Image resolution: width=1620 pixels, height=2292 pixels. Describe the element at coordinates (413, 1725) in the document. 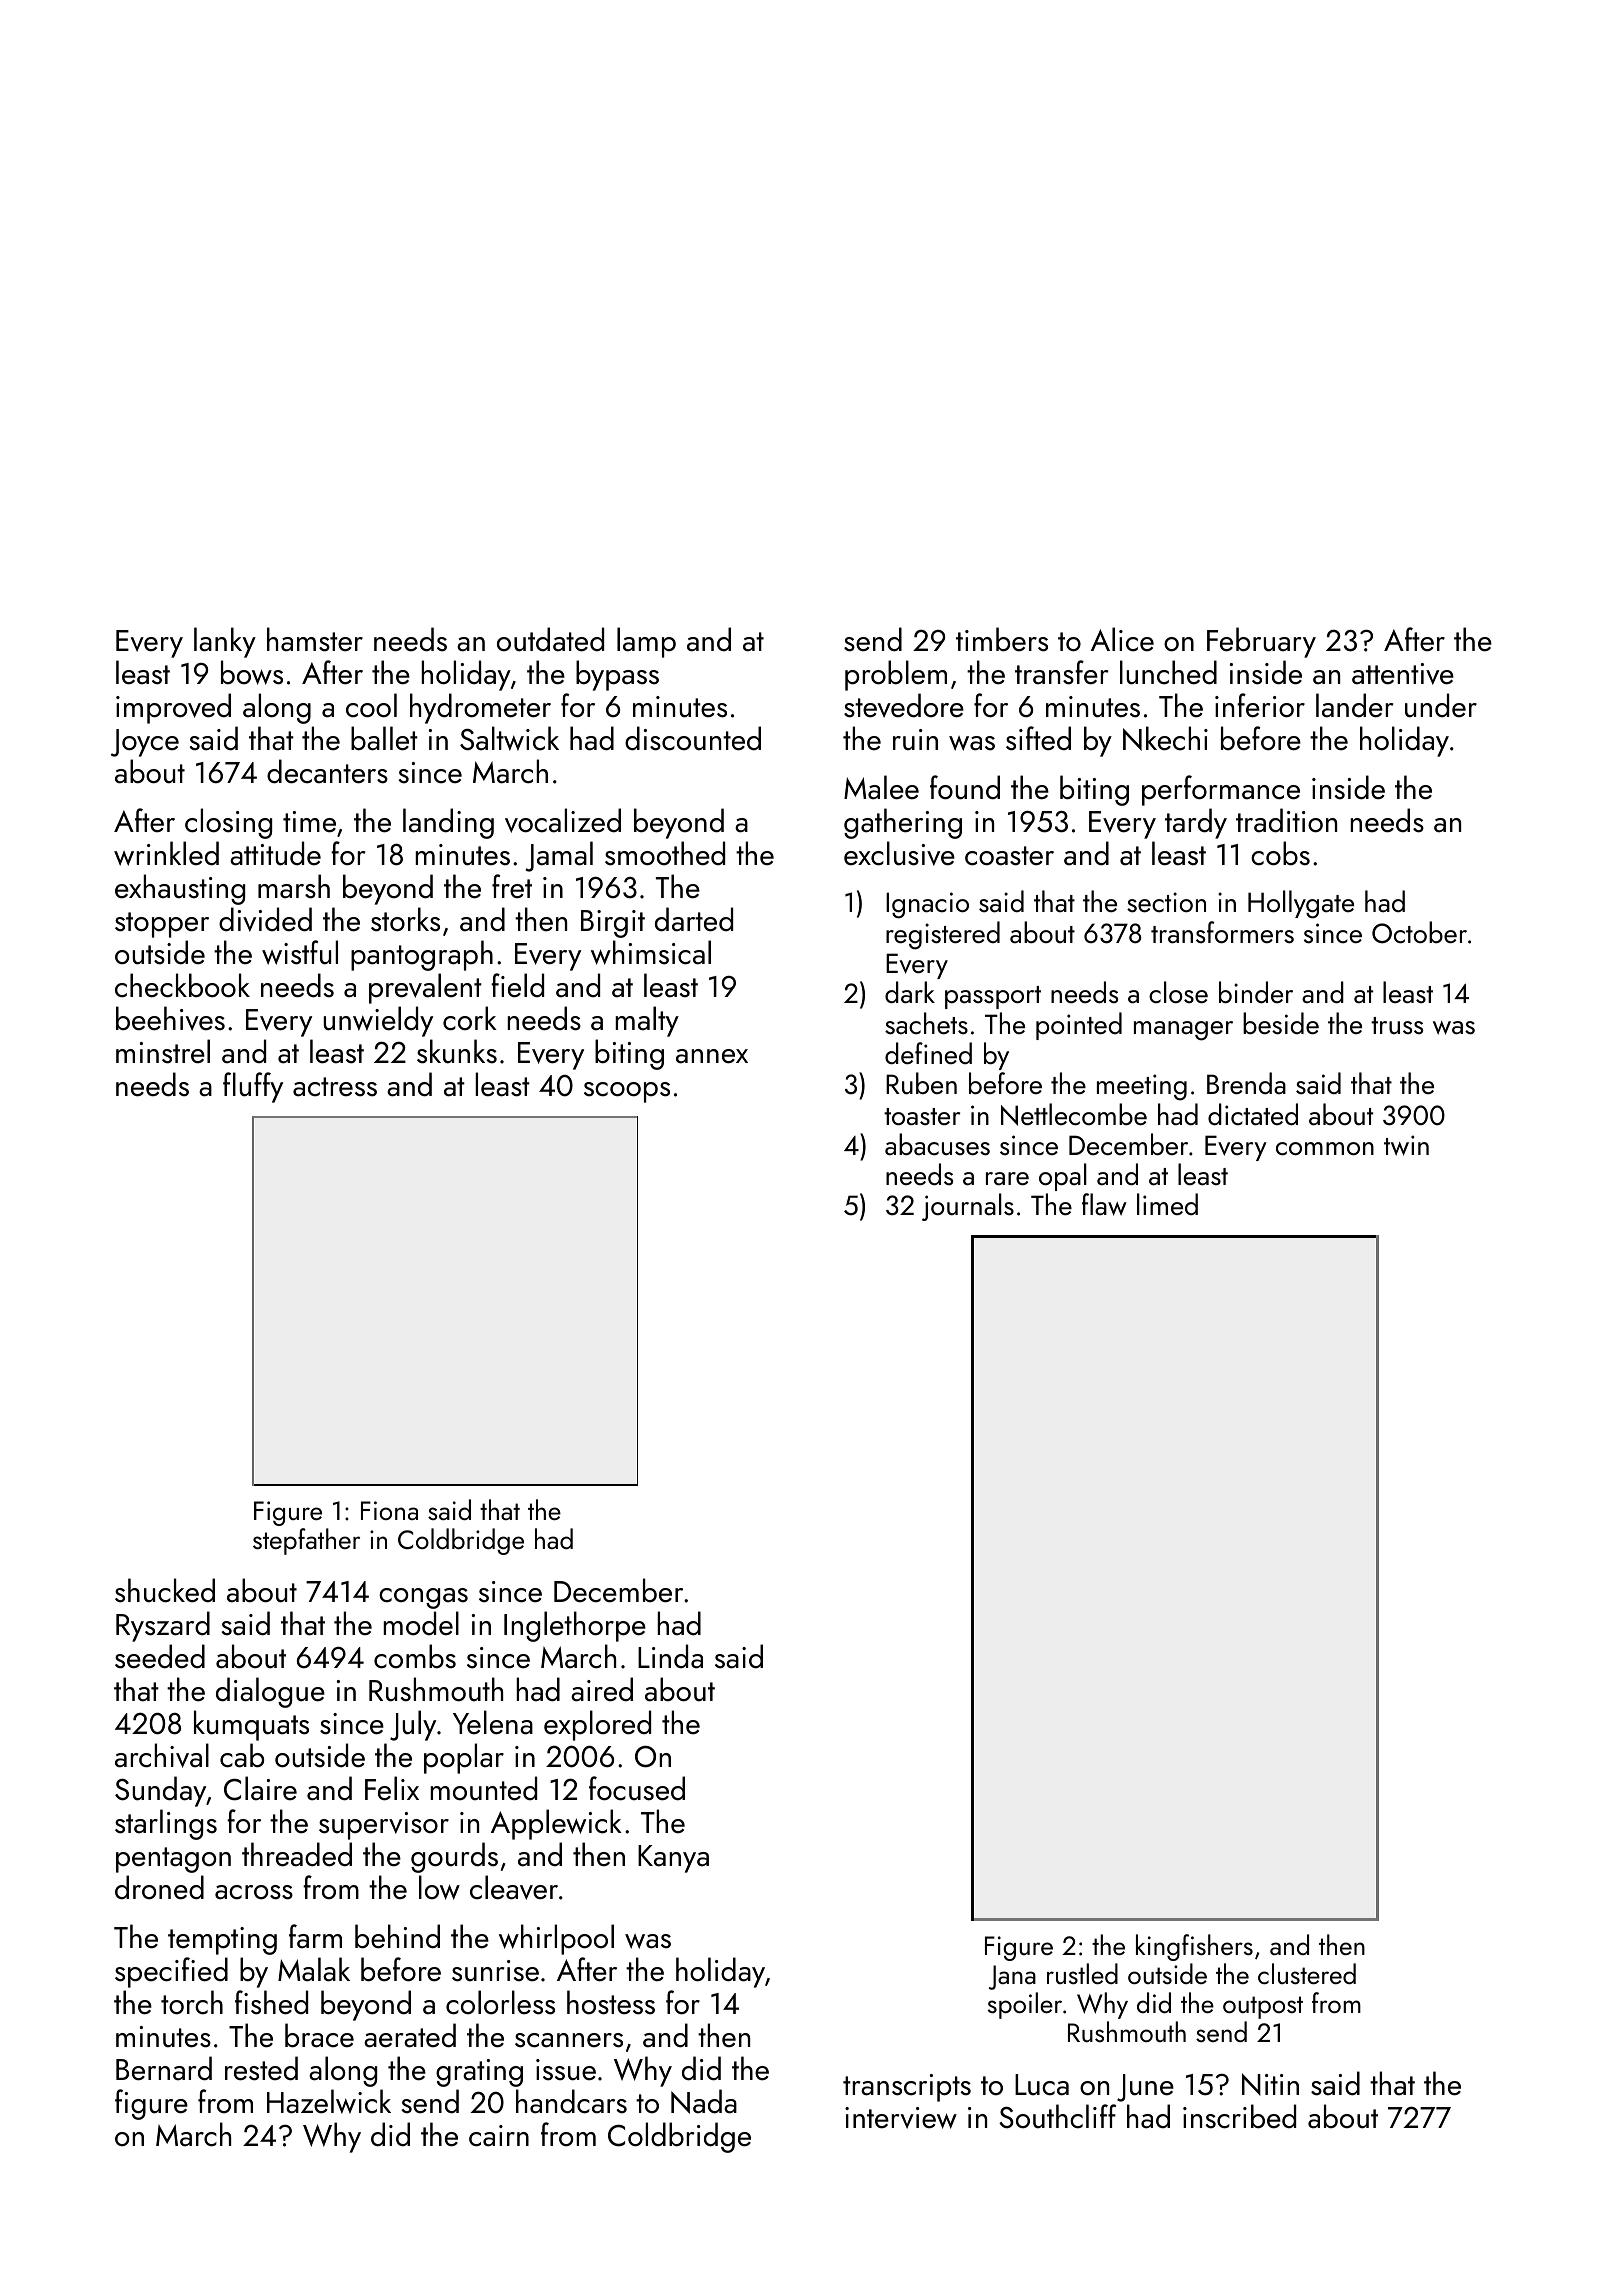

I see `July` at that location.
